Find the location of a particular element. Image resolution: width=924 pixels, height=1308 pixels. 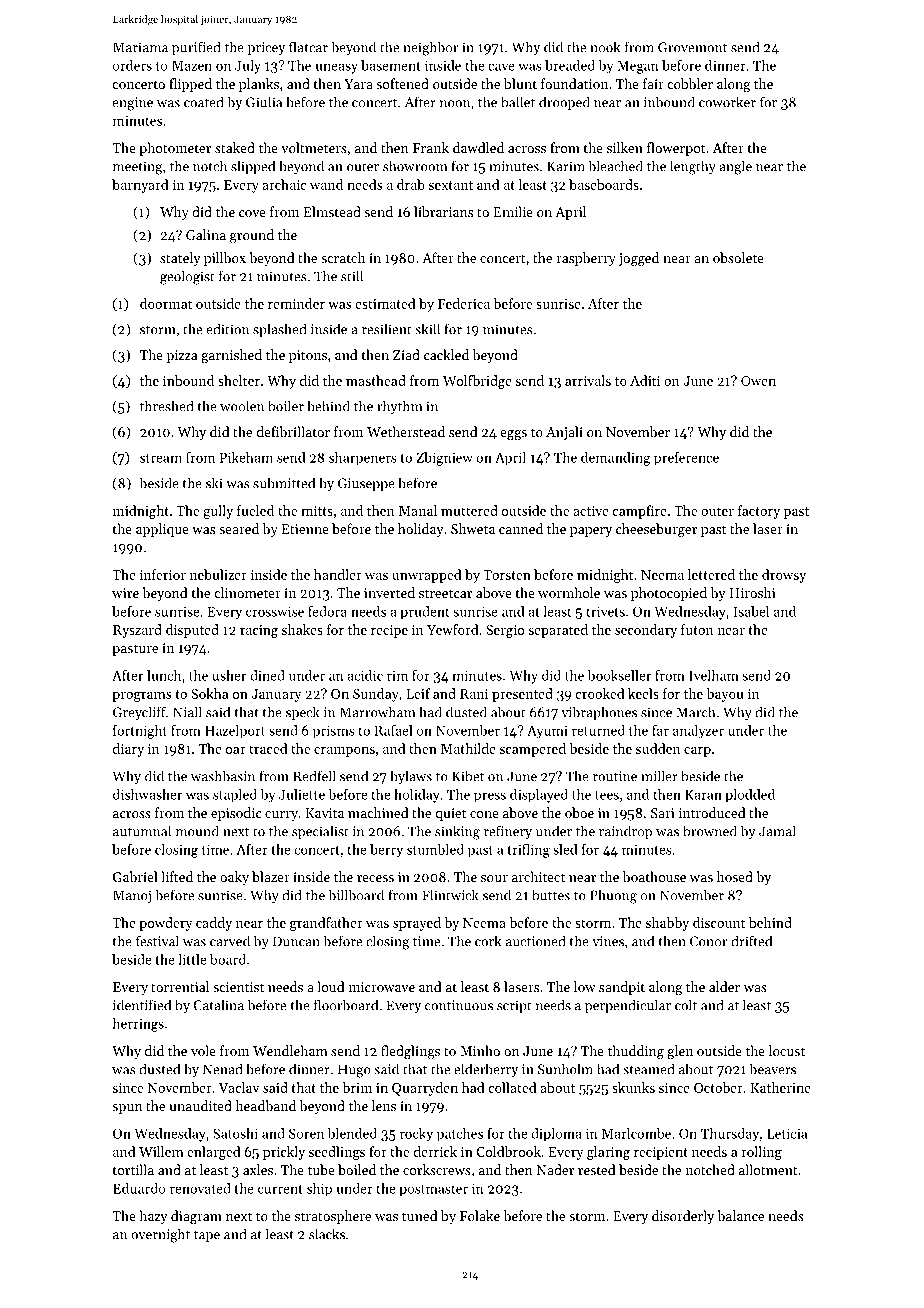

bayou is located at coordinates (725, 695).
